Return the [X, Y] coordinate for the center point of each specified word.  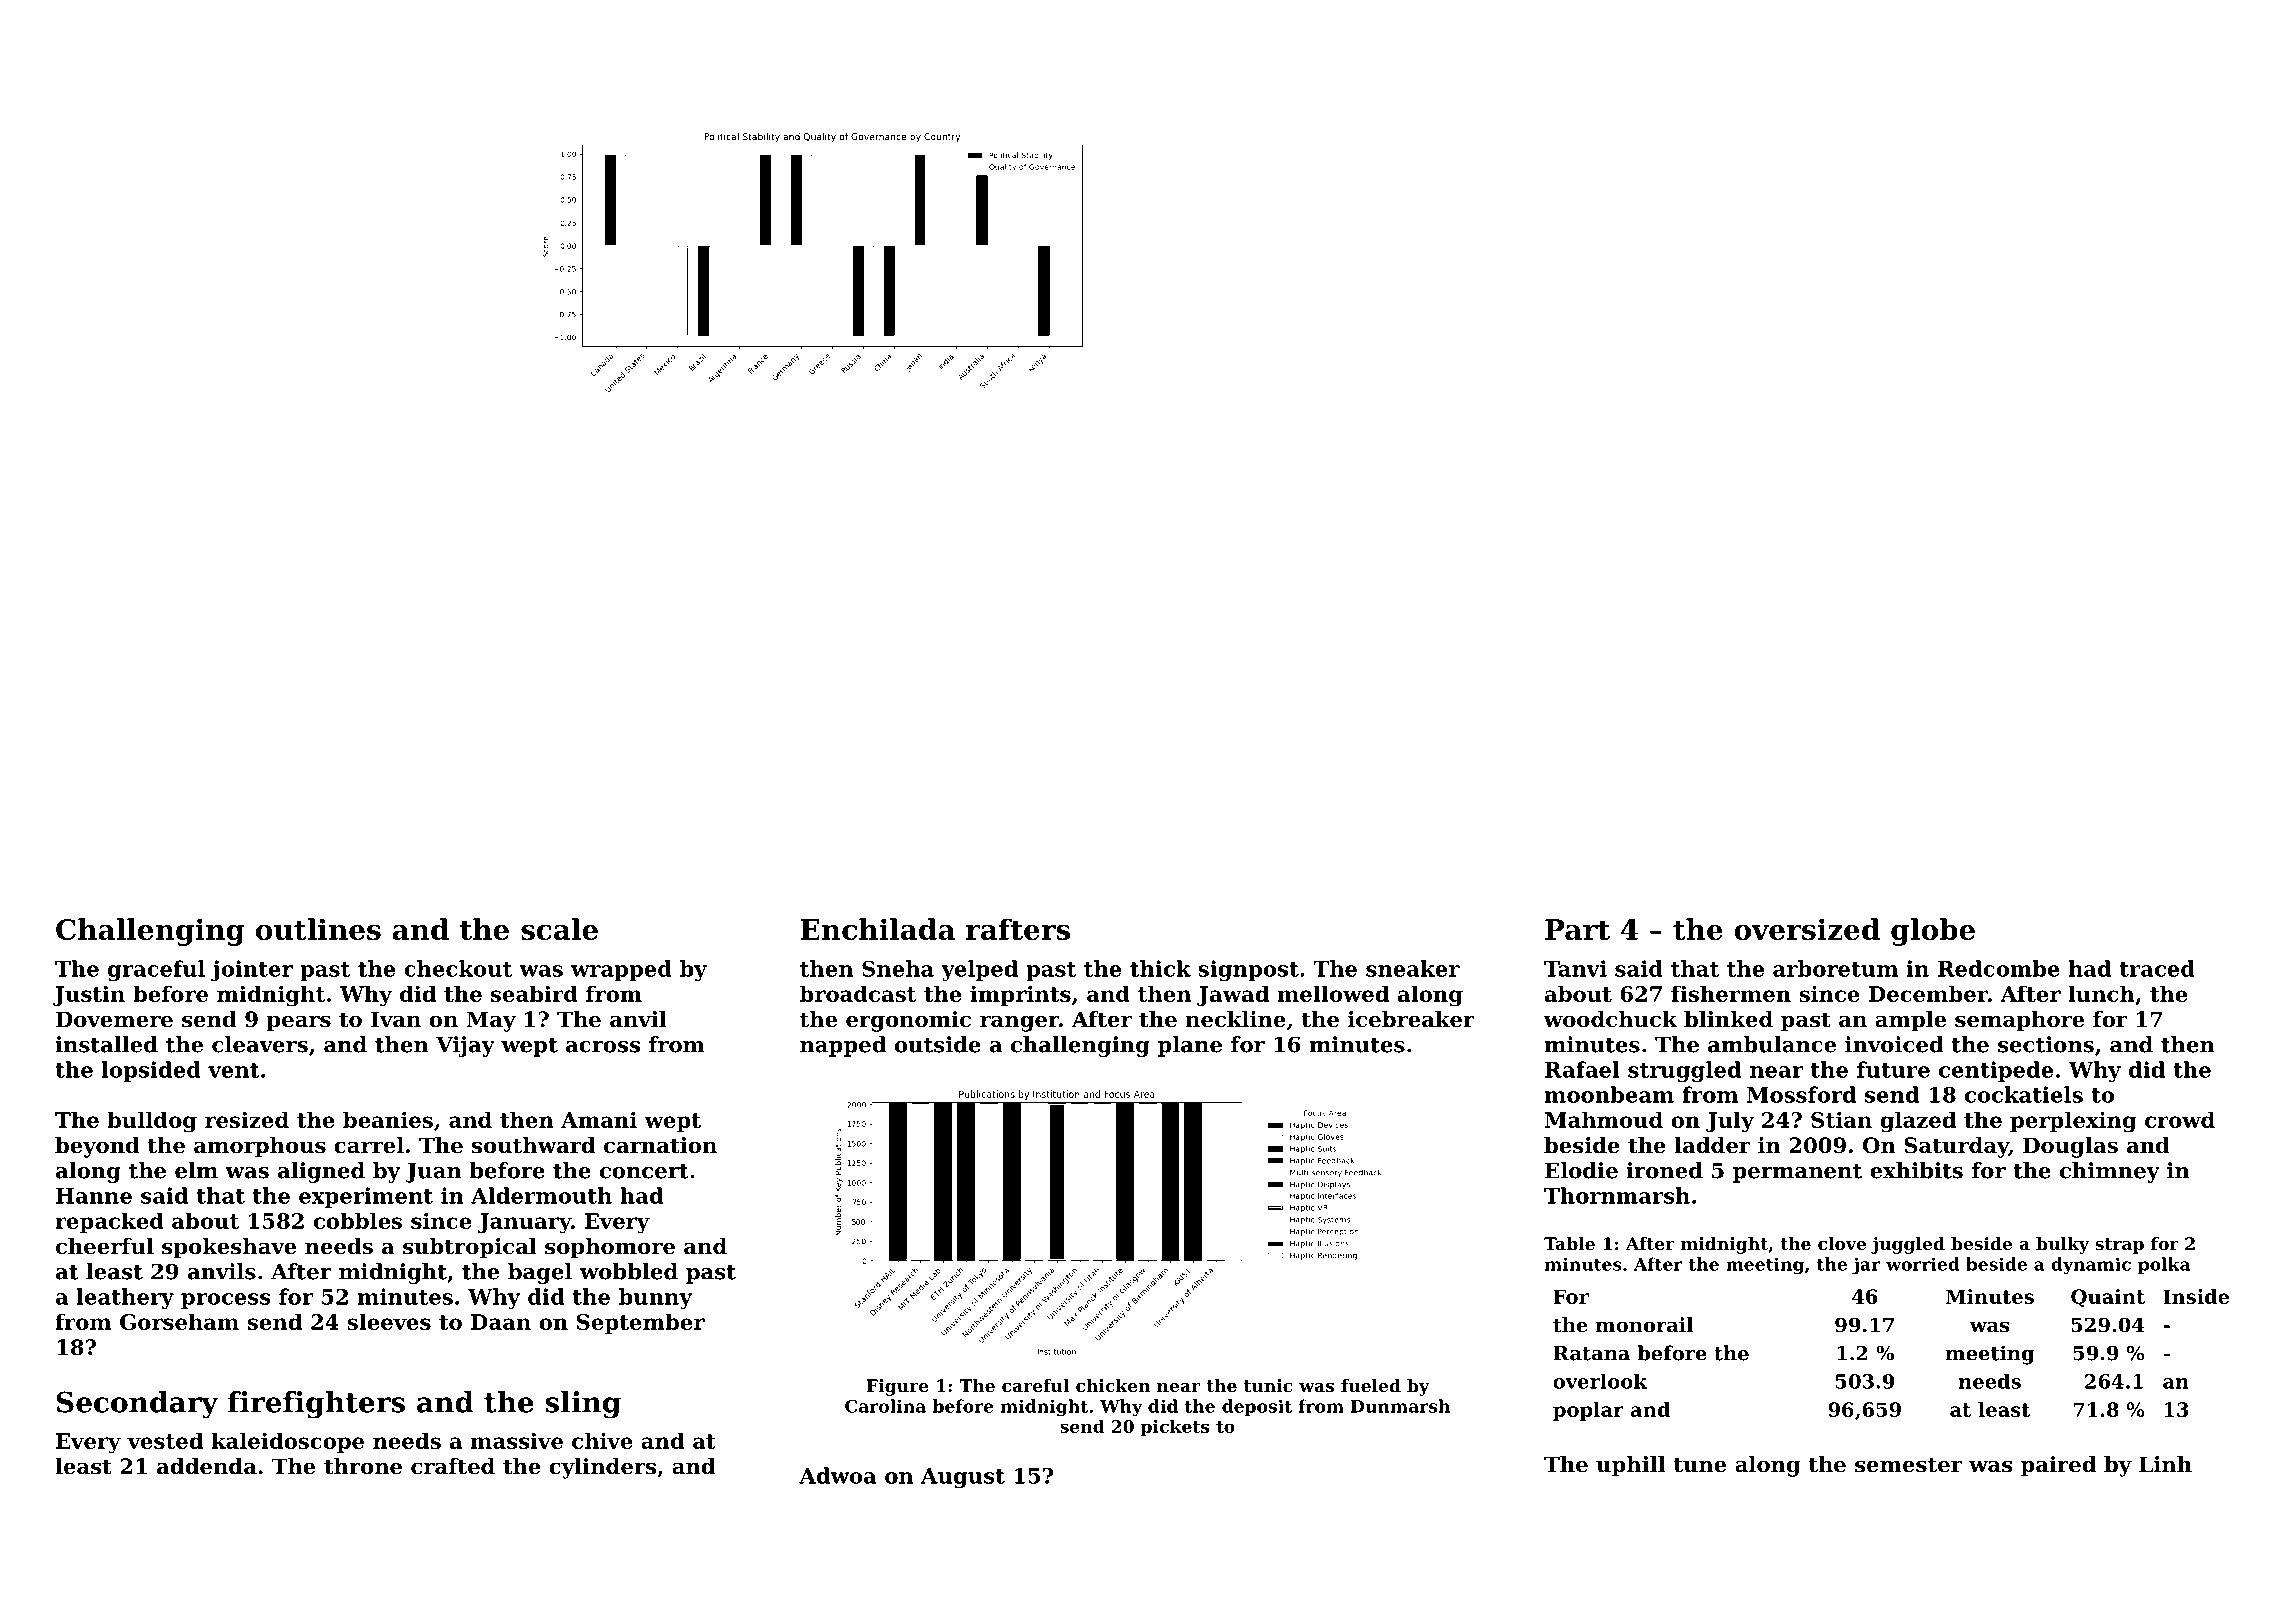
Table [1569, 1243]
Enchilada [878, 929]
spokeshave [229, 1248]
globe [1933, 932]
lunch [2101, 993]
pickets [1175, 1428]
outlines [318, 929]
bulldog [152, 1122]
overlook [1600, 1381]
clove [1842, 1243]
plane [1190, 1046]
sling [583, 1405]
